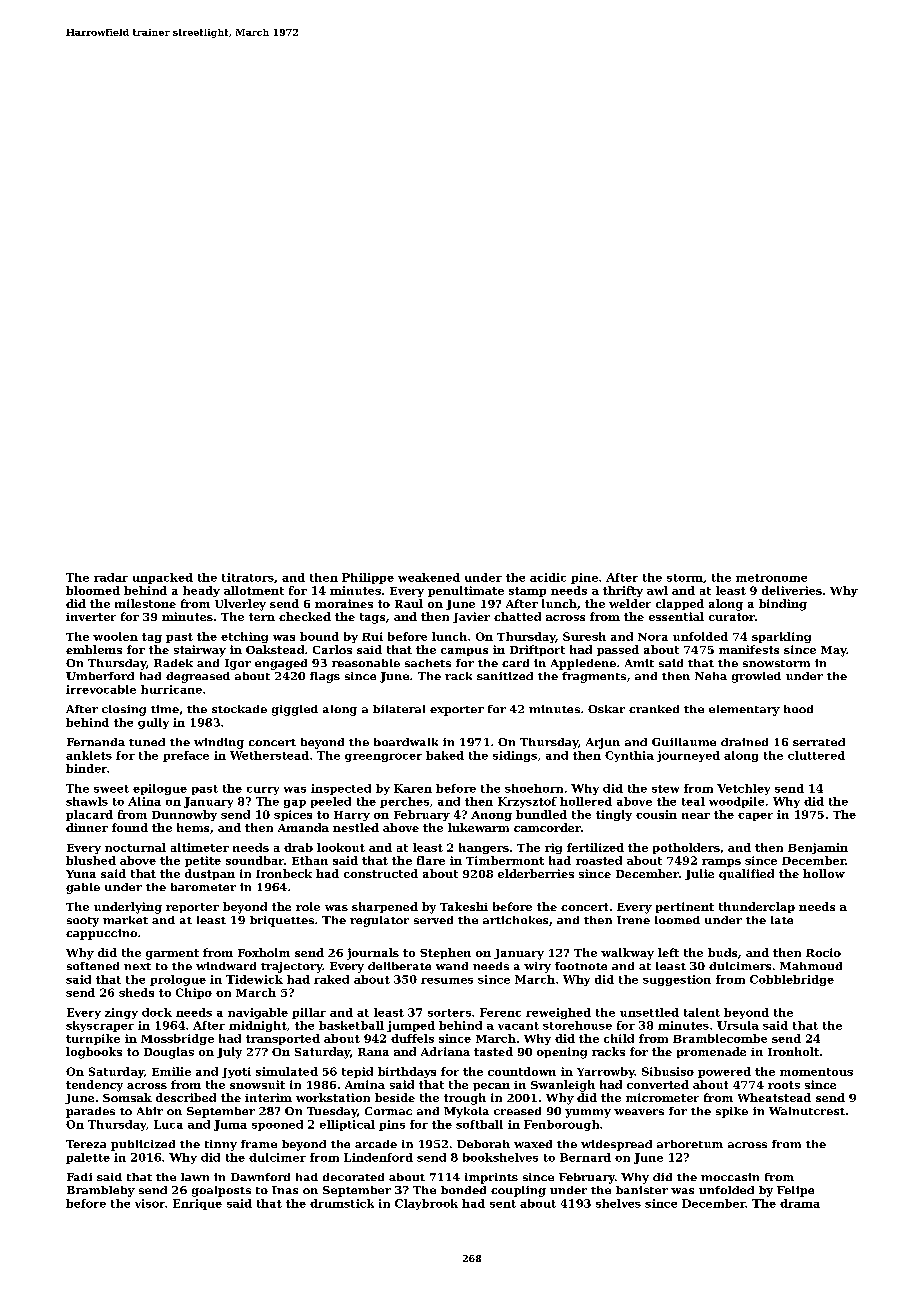  What do you see at coordinates (429, 577) in the document?
I see `weakened` at bounding box center [429, 577].
